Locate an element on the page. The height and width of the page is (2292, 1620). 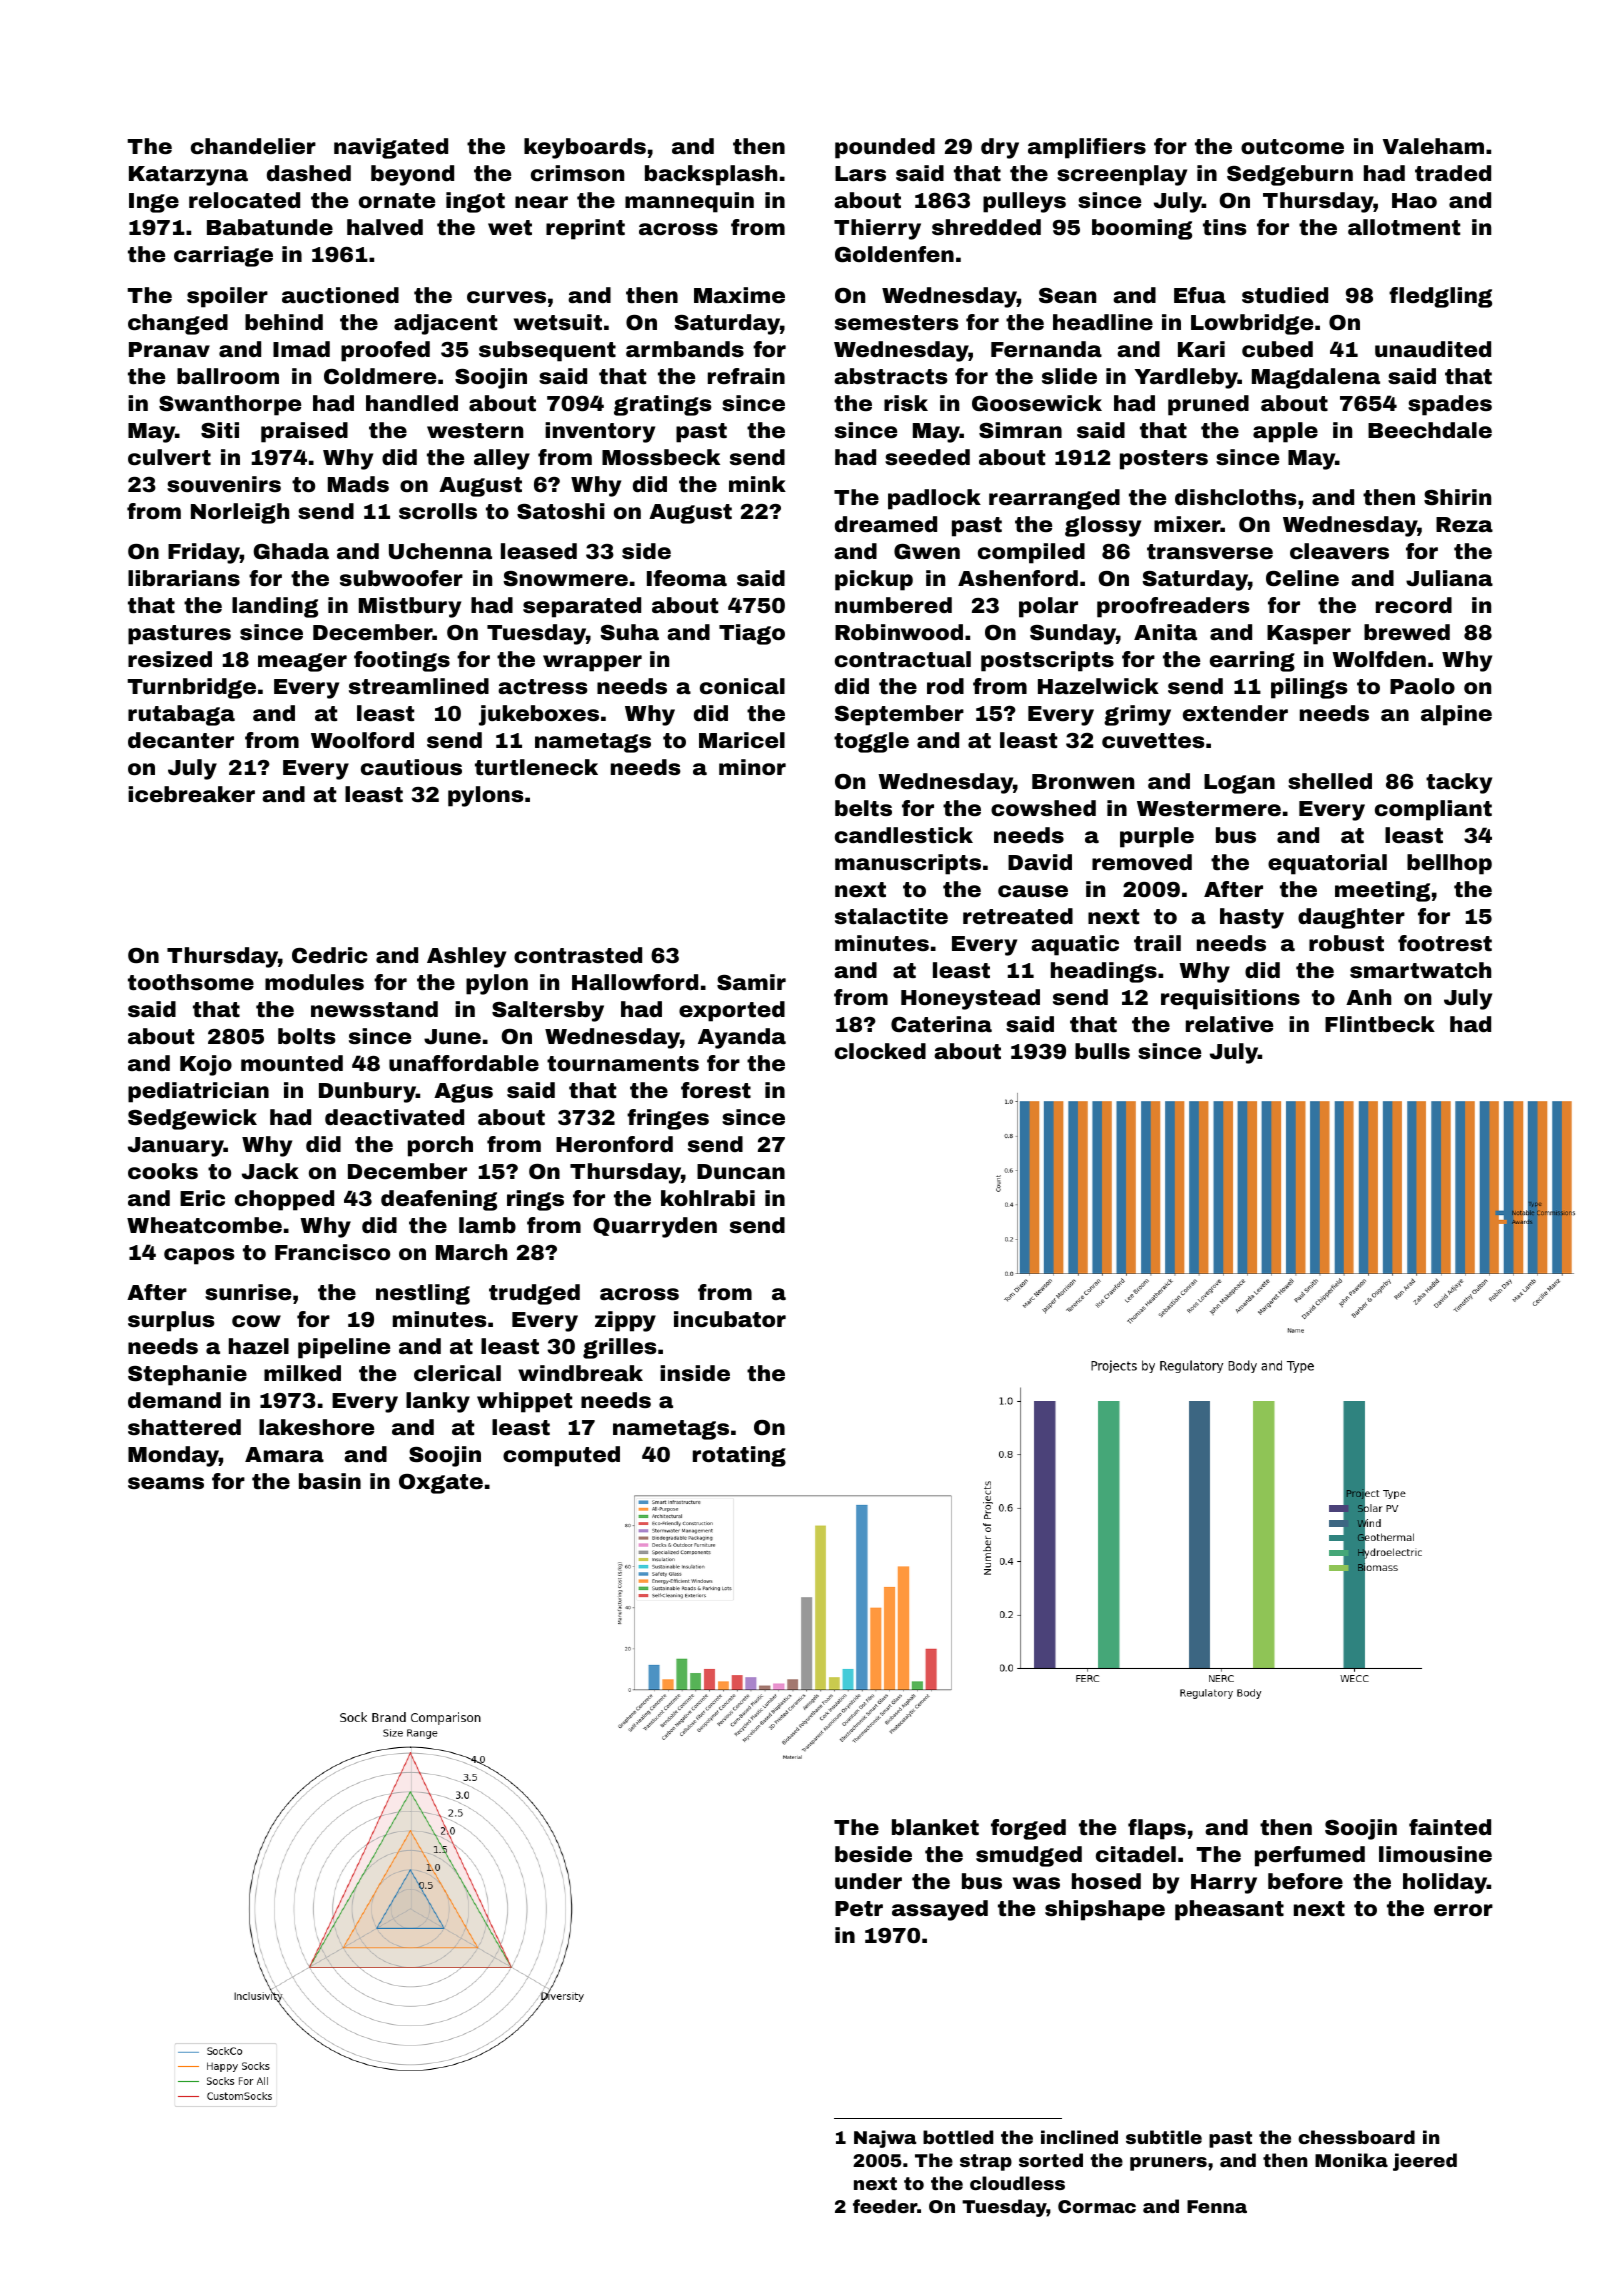
spades is located at coordinates (1450, 405).
